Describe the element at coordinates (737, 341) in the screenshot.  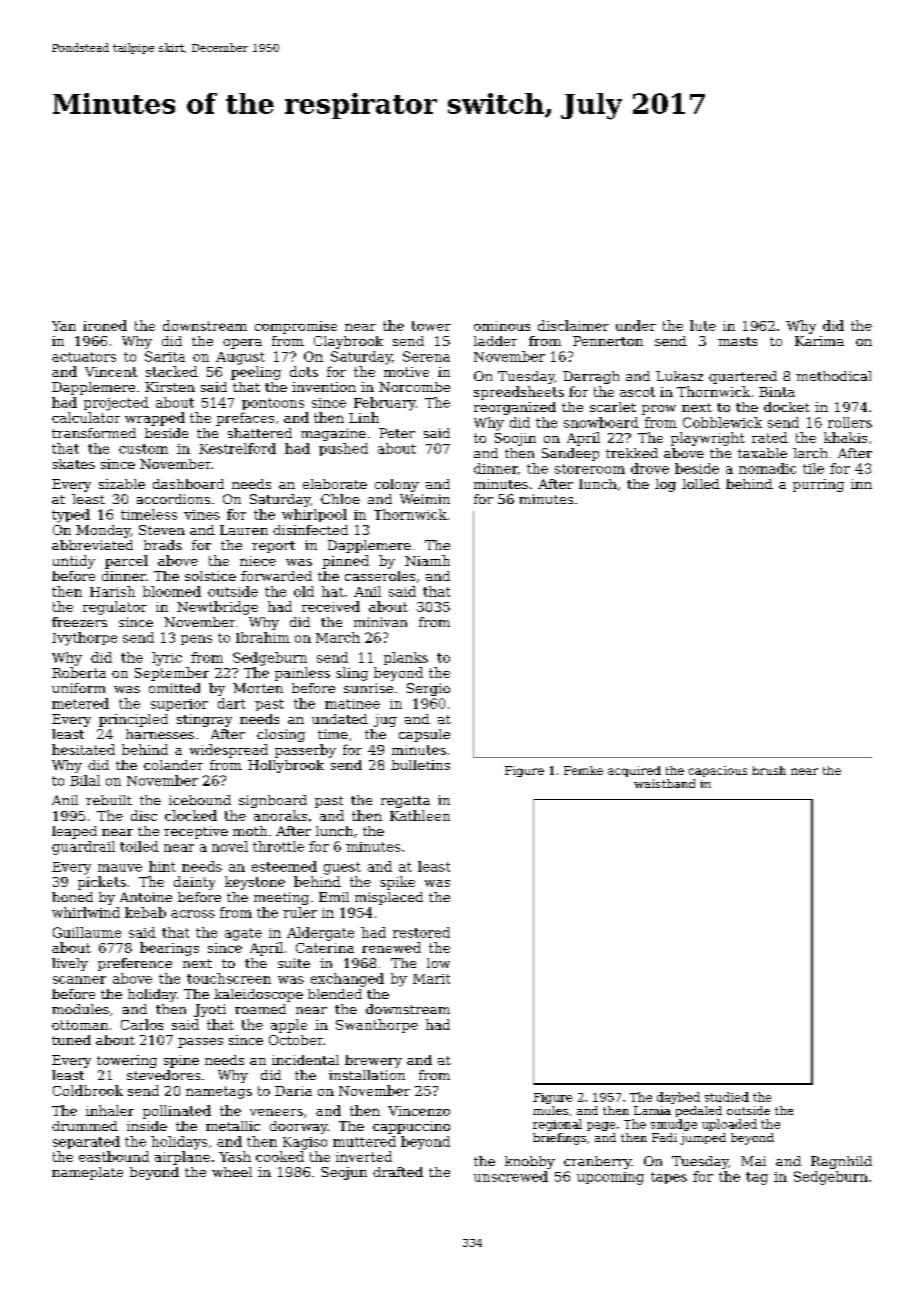
I see `masts` at that location.
